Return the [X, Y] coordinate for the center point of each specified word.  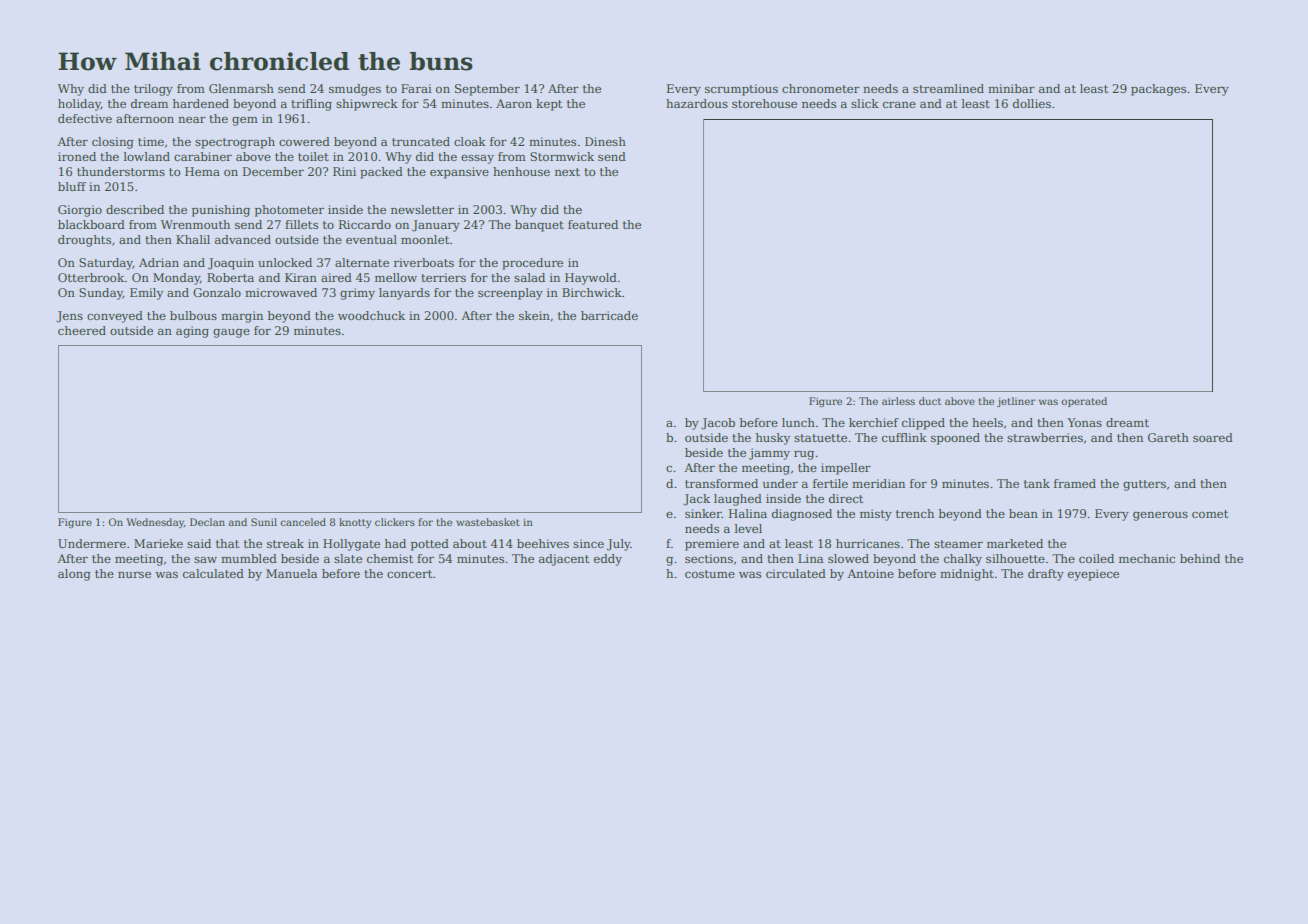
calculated [213, 573]
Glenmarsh [241, 88]
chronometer [821, 88]
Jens [69, 317]
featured [593, 224]
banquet [539, 226]
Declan [207, 522]
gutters [1144, 485]
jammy [769, 454]
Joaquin [231, 264]
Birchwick [592, 292]
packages [1158, 90]
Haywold [591, 279]
